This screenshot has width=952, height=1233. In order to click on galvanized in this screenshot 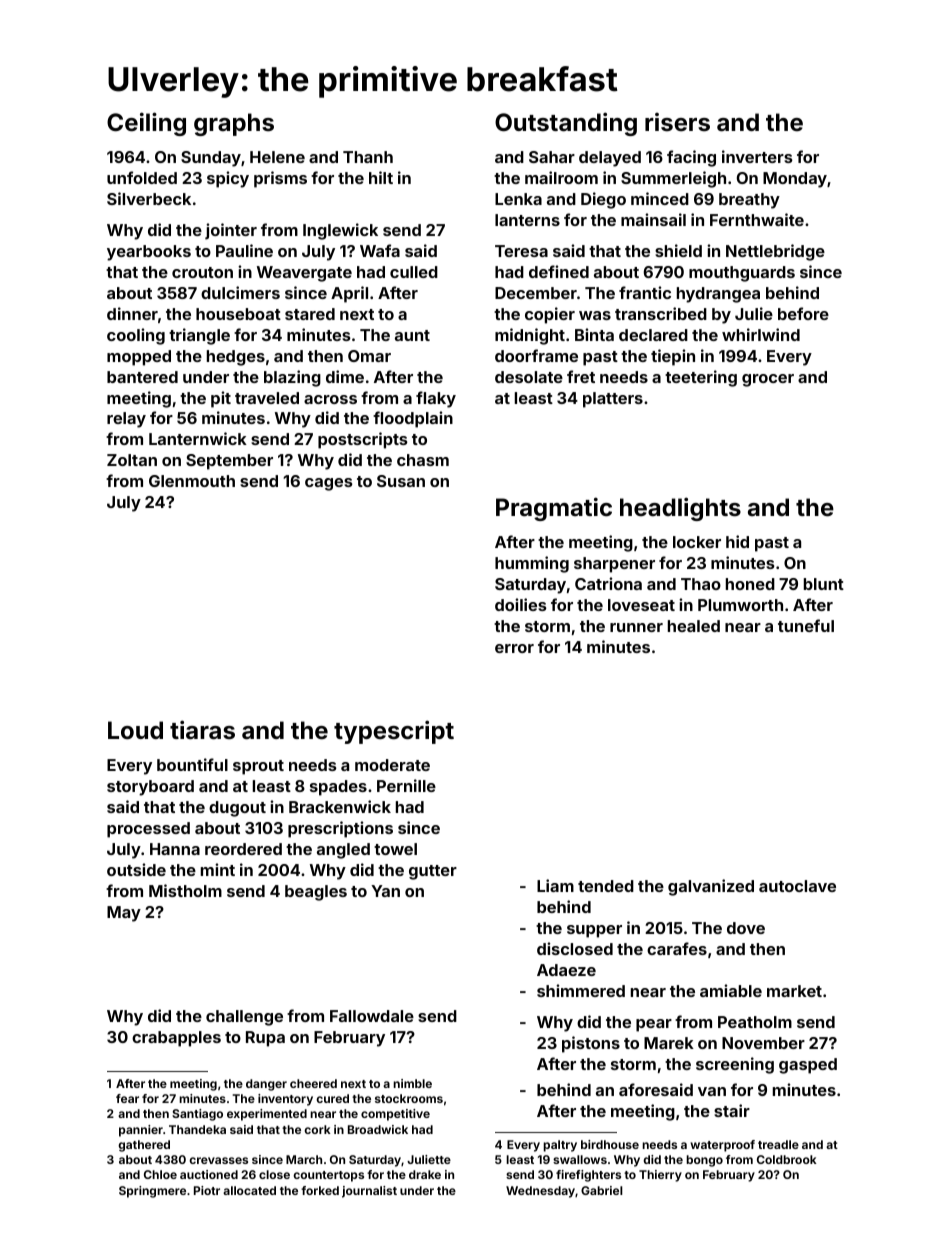, I will do `click(711, 887)`.
